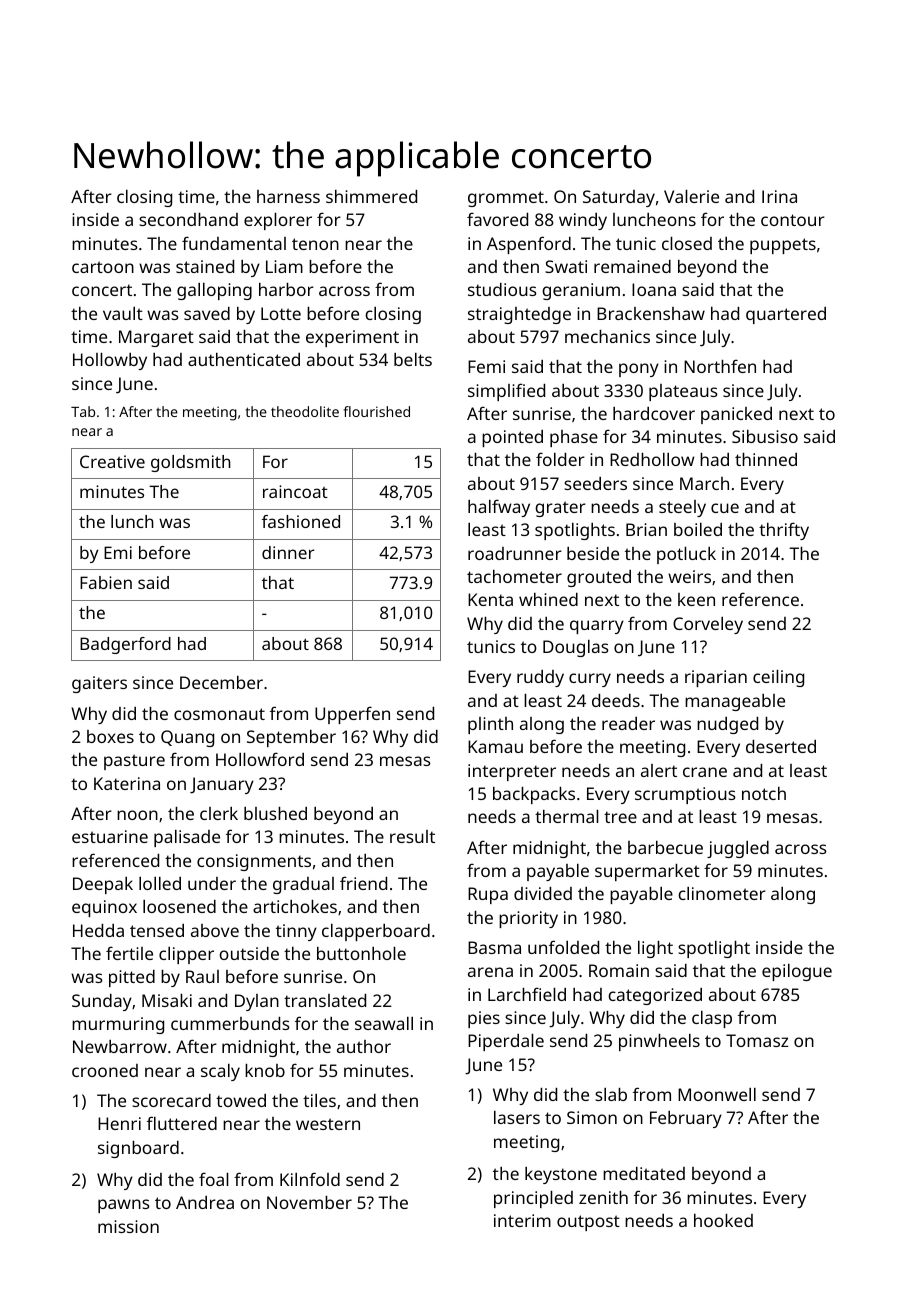  What do you see at coordinates (249, 953) in the document?
I see `outside` at bounding box center [249, 953].
